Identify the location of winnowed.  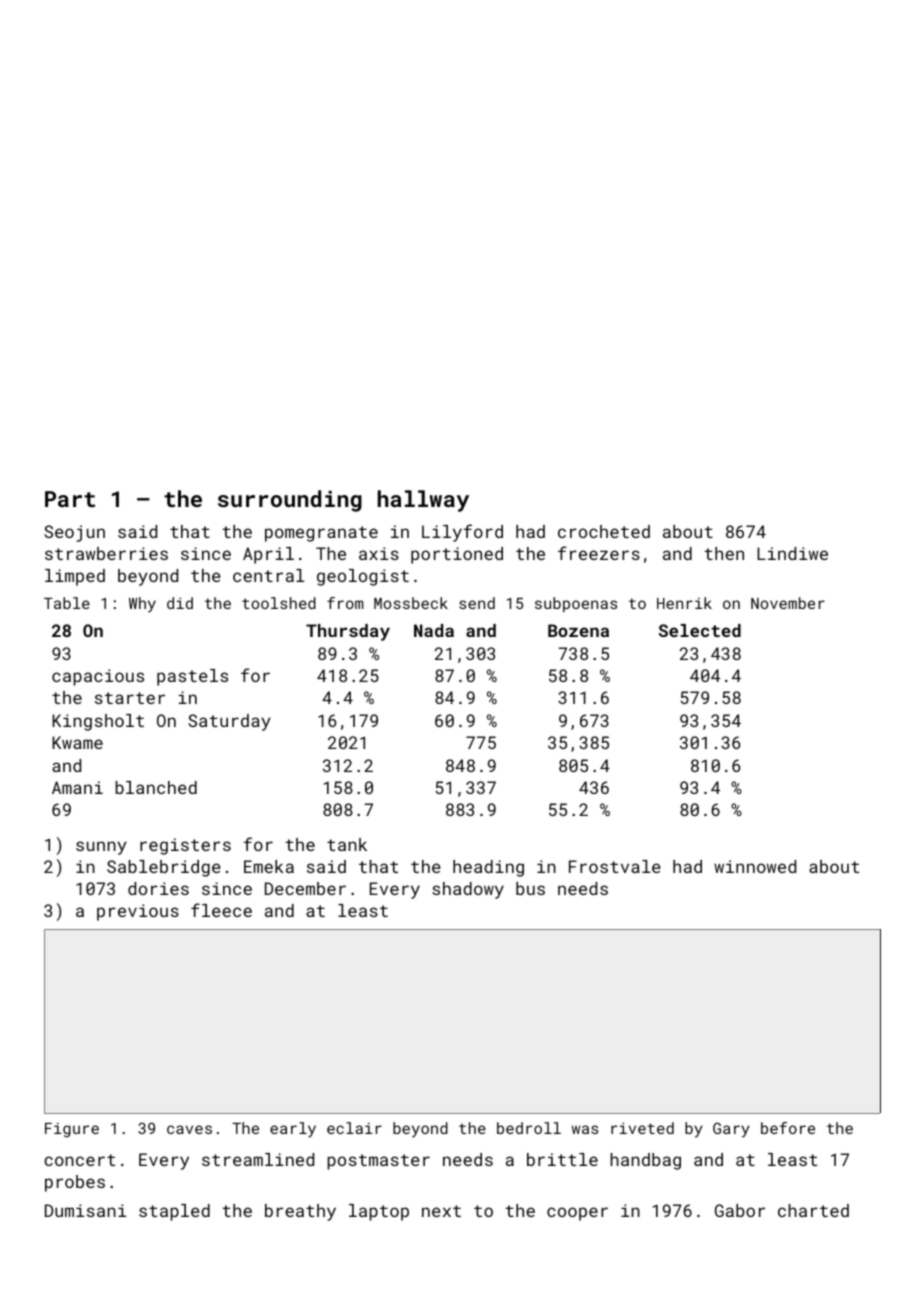
(755, 866).
